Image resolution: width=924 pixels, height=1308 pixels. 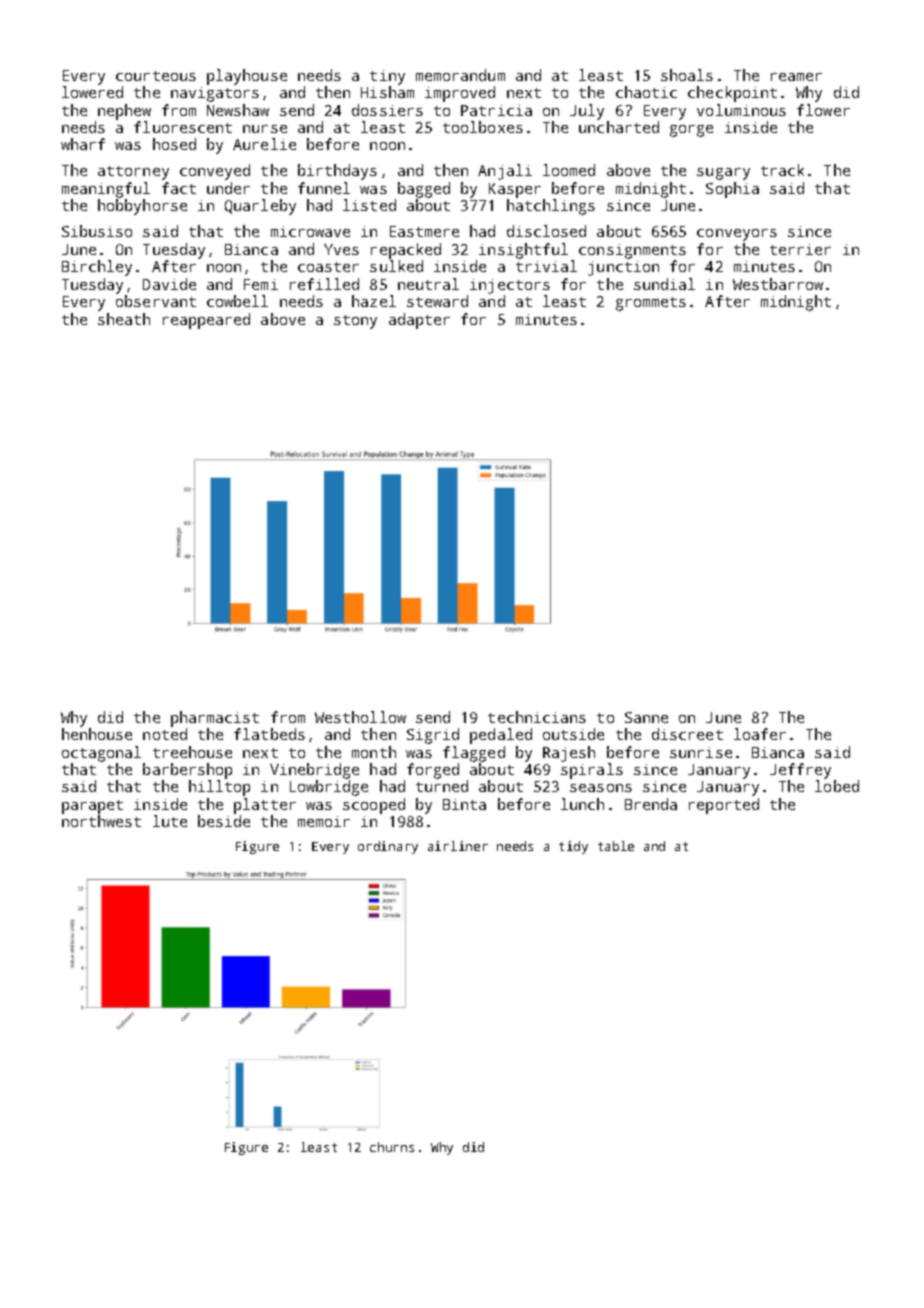 What do you see at coordinates (215, 719) in the screenshot?
I see `pharmacist` at bounding box center [215, 719].
